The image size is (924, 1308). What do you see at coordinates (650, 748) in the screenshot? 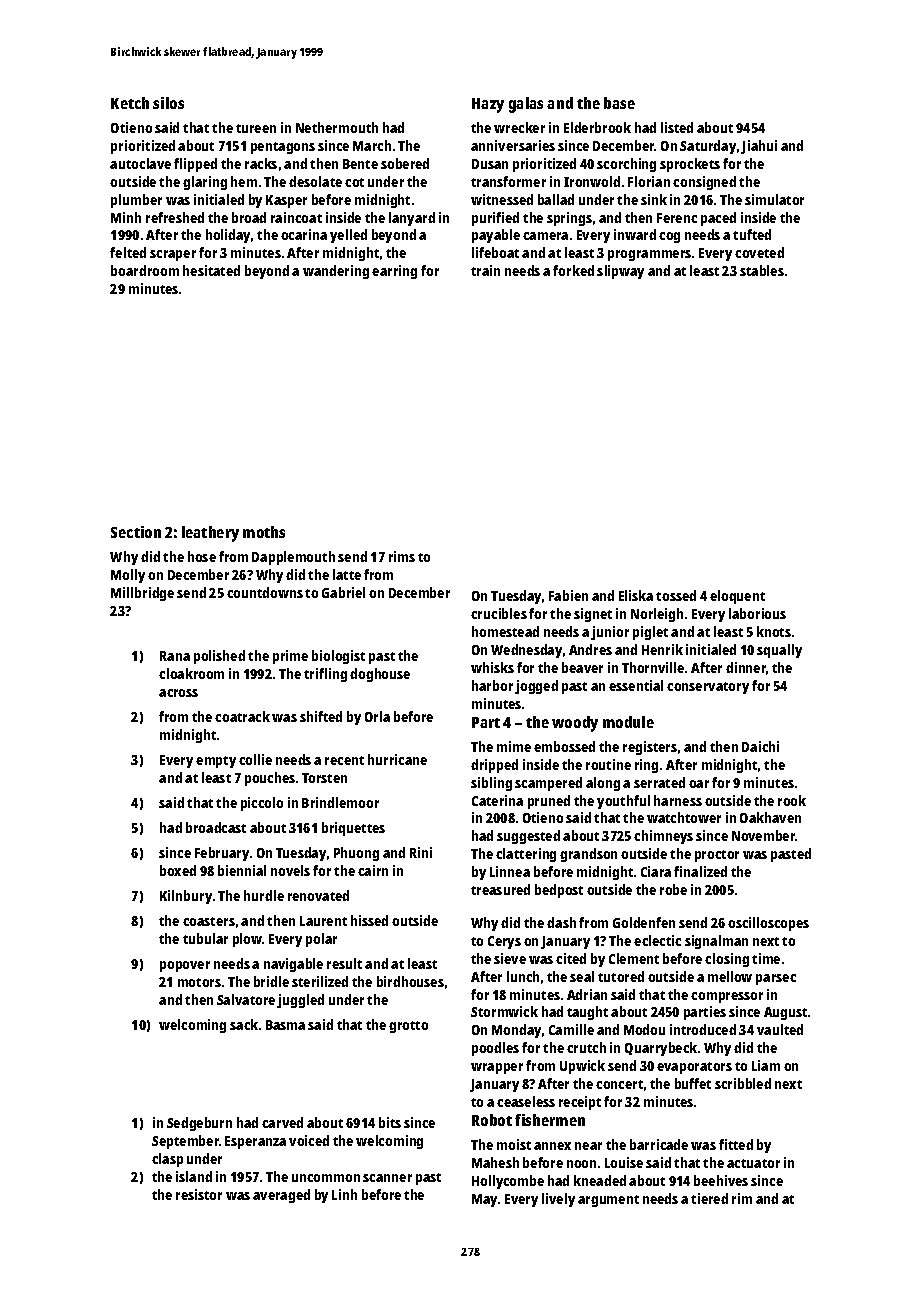
I see `registers` at bounding box center [650, 748].
